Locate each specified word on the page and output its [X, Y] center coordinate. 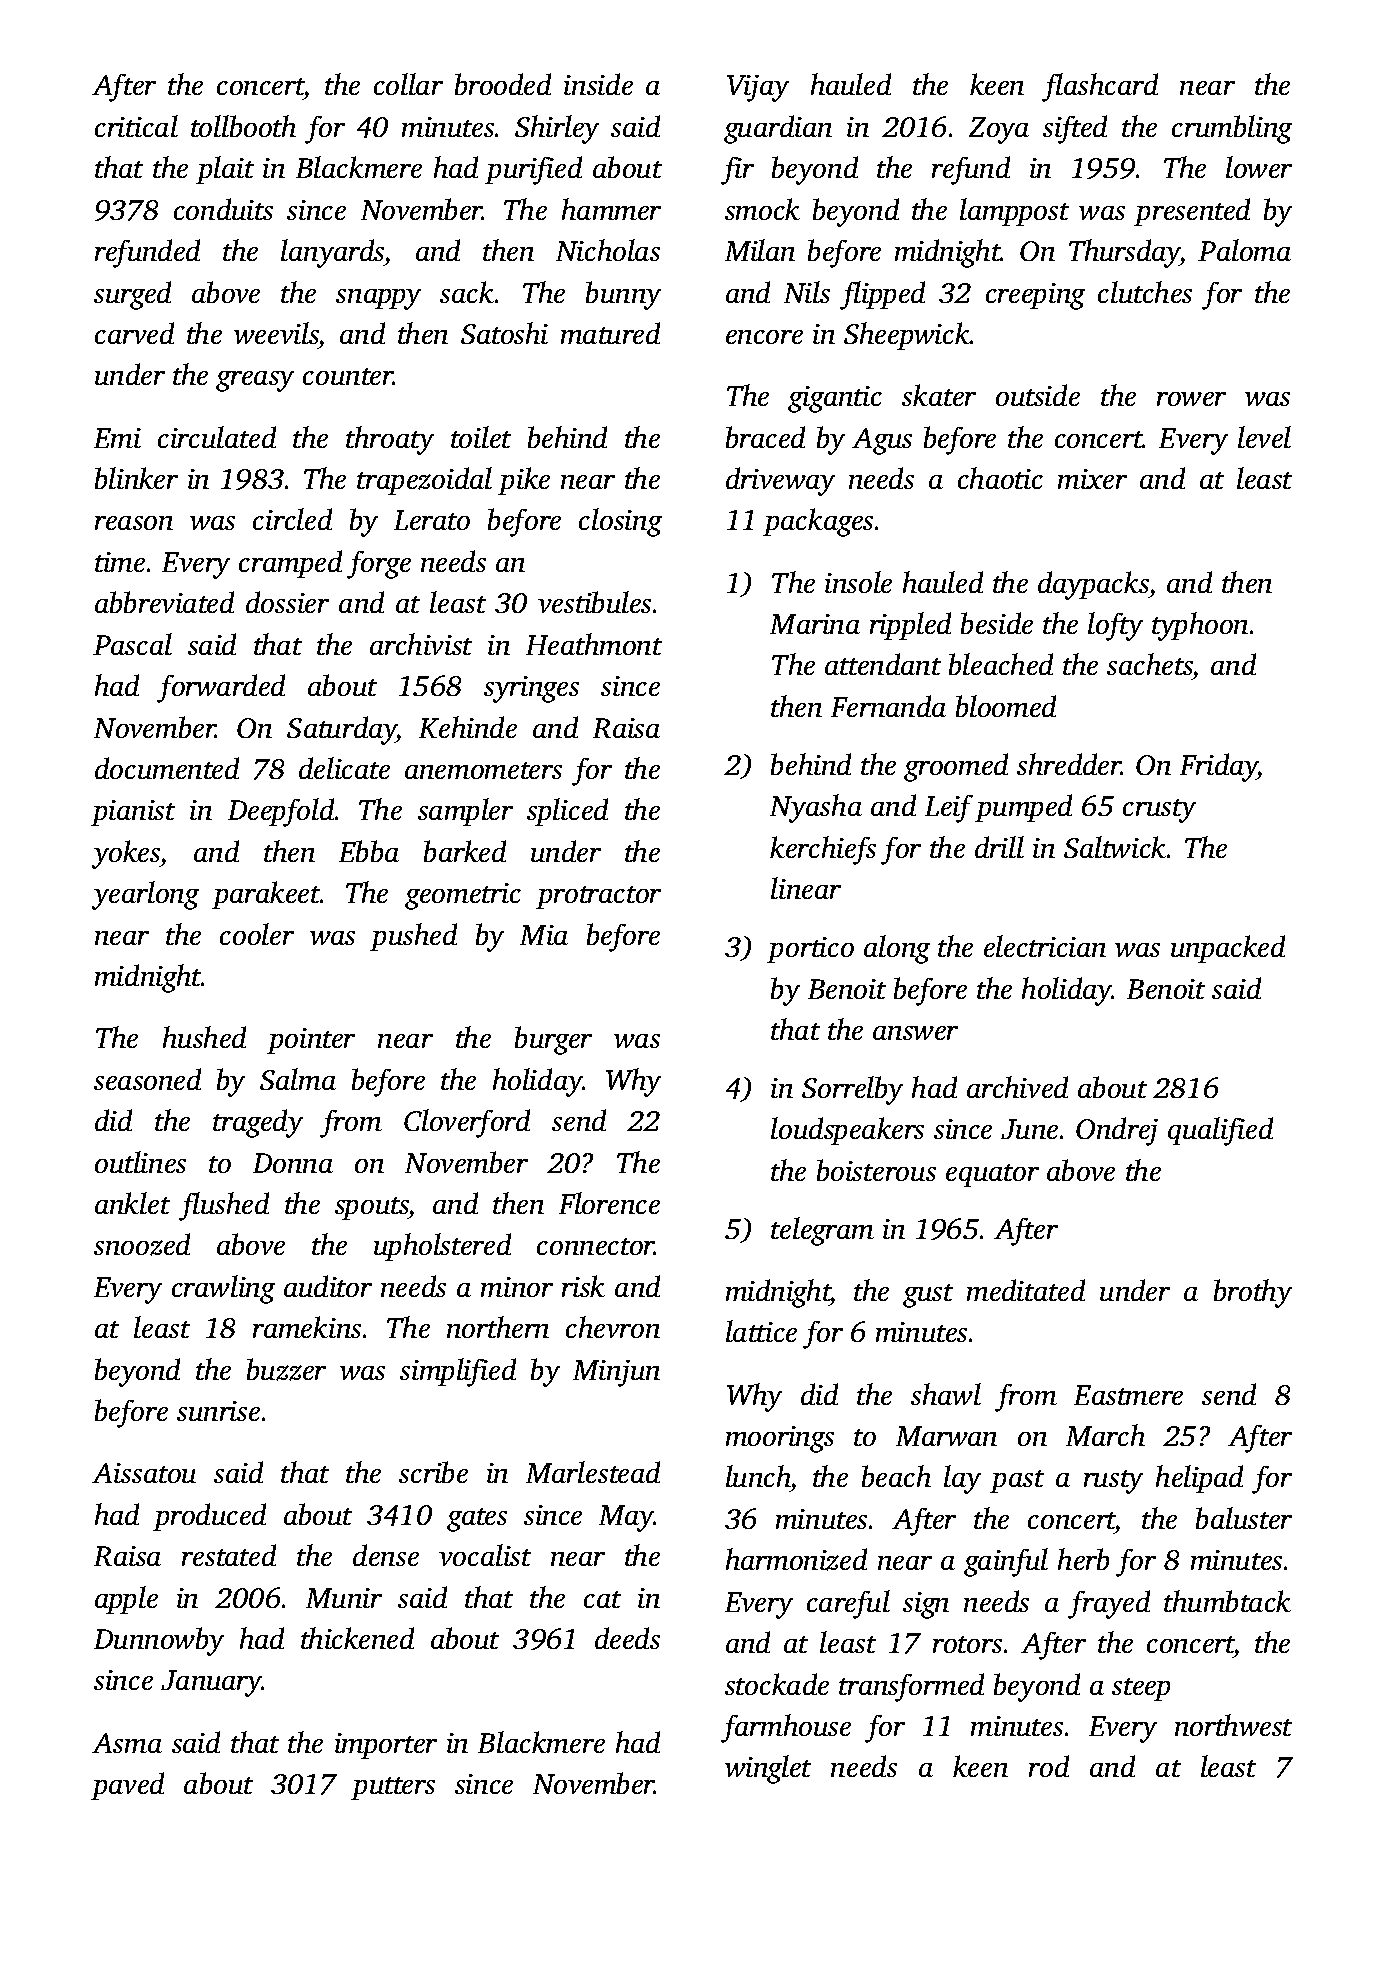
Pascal [132, 644]
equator [992, 1175]
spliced [567, 812]
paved [127, 1786]
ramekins [307, 1327]
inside [598, 84]
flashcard [1100, 87]
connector [596, 1246]
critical [136, 126]
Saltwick [1115, 847]
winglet [768, 1769]
